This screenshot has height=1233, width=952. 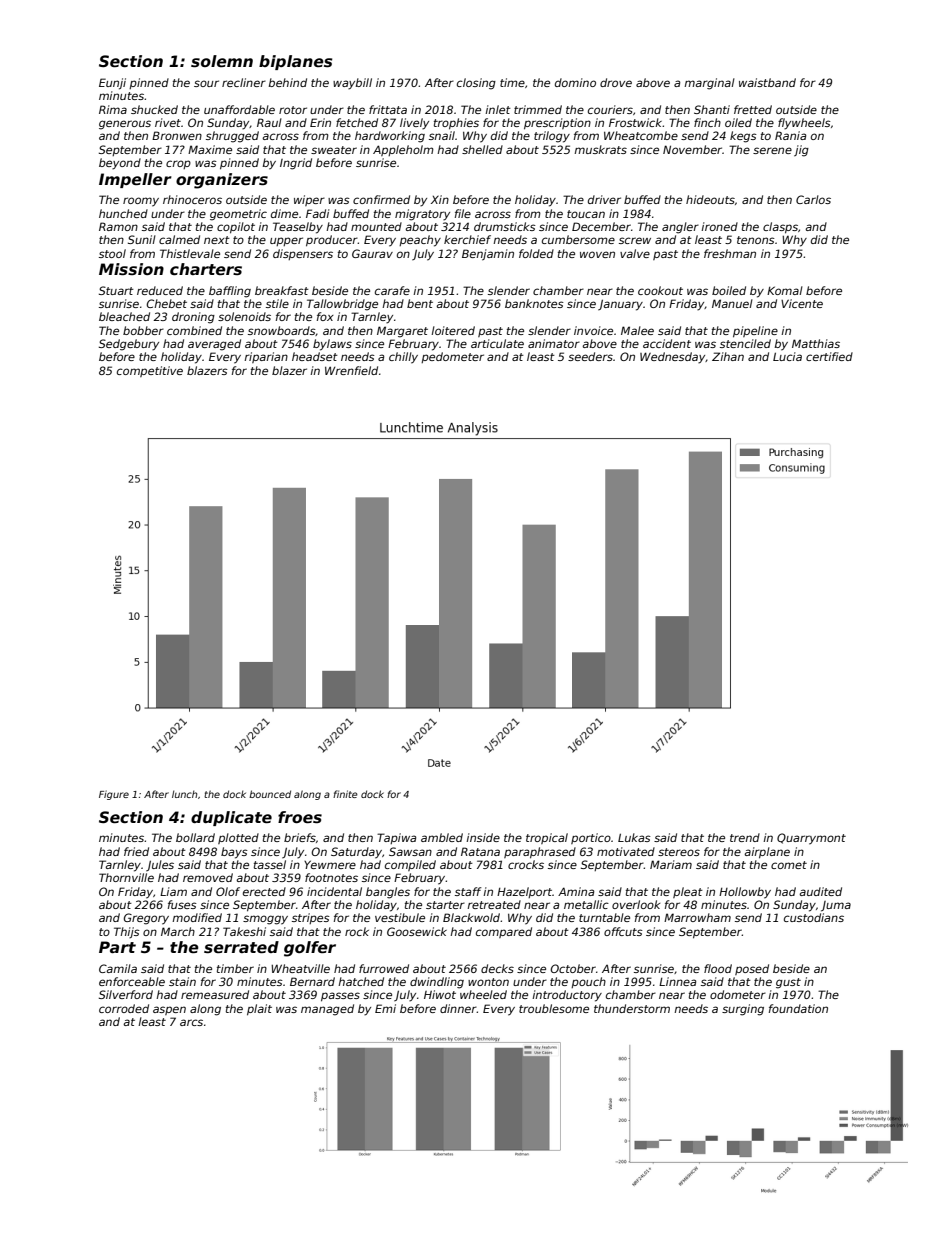 I want to click on Quarrymont, so click(x=811, y=839).
